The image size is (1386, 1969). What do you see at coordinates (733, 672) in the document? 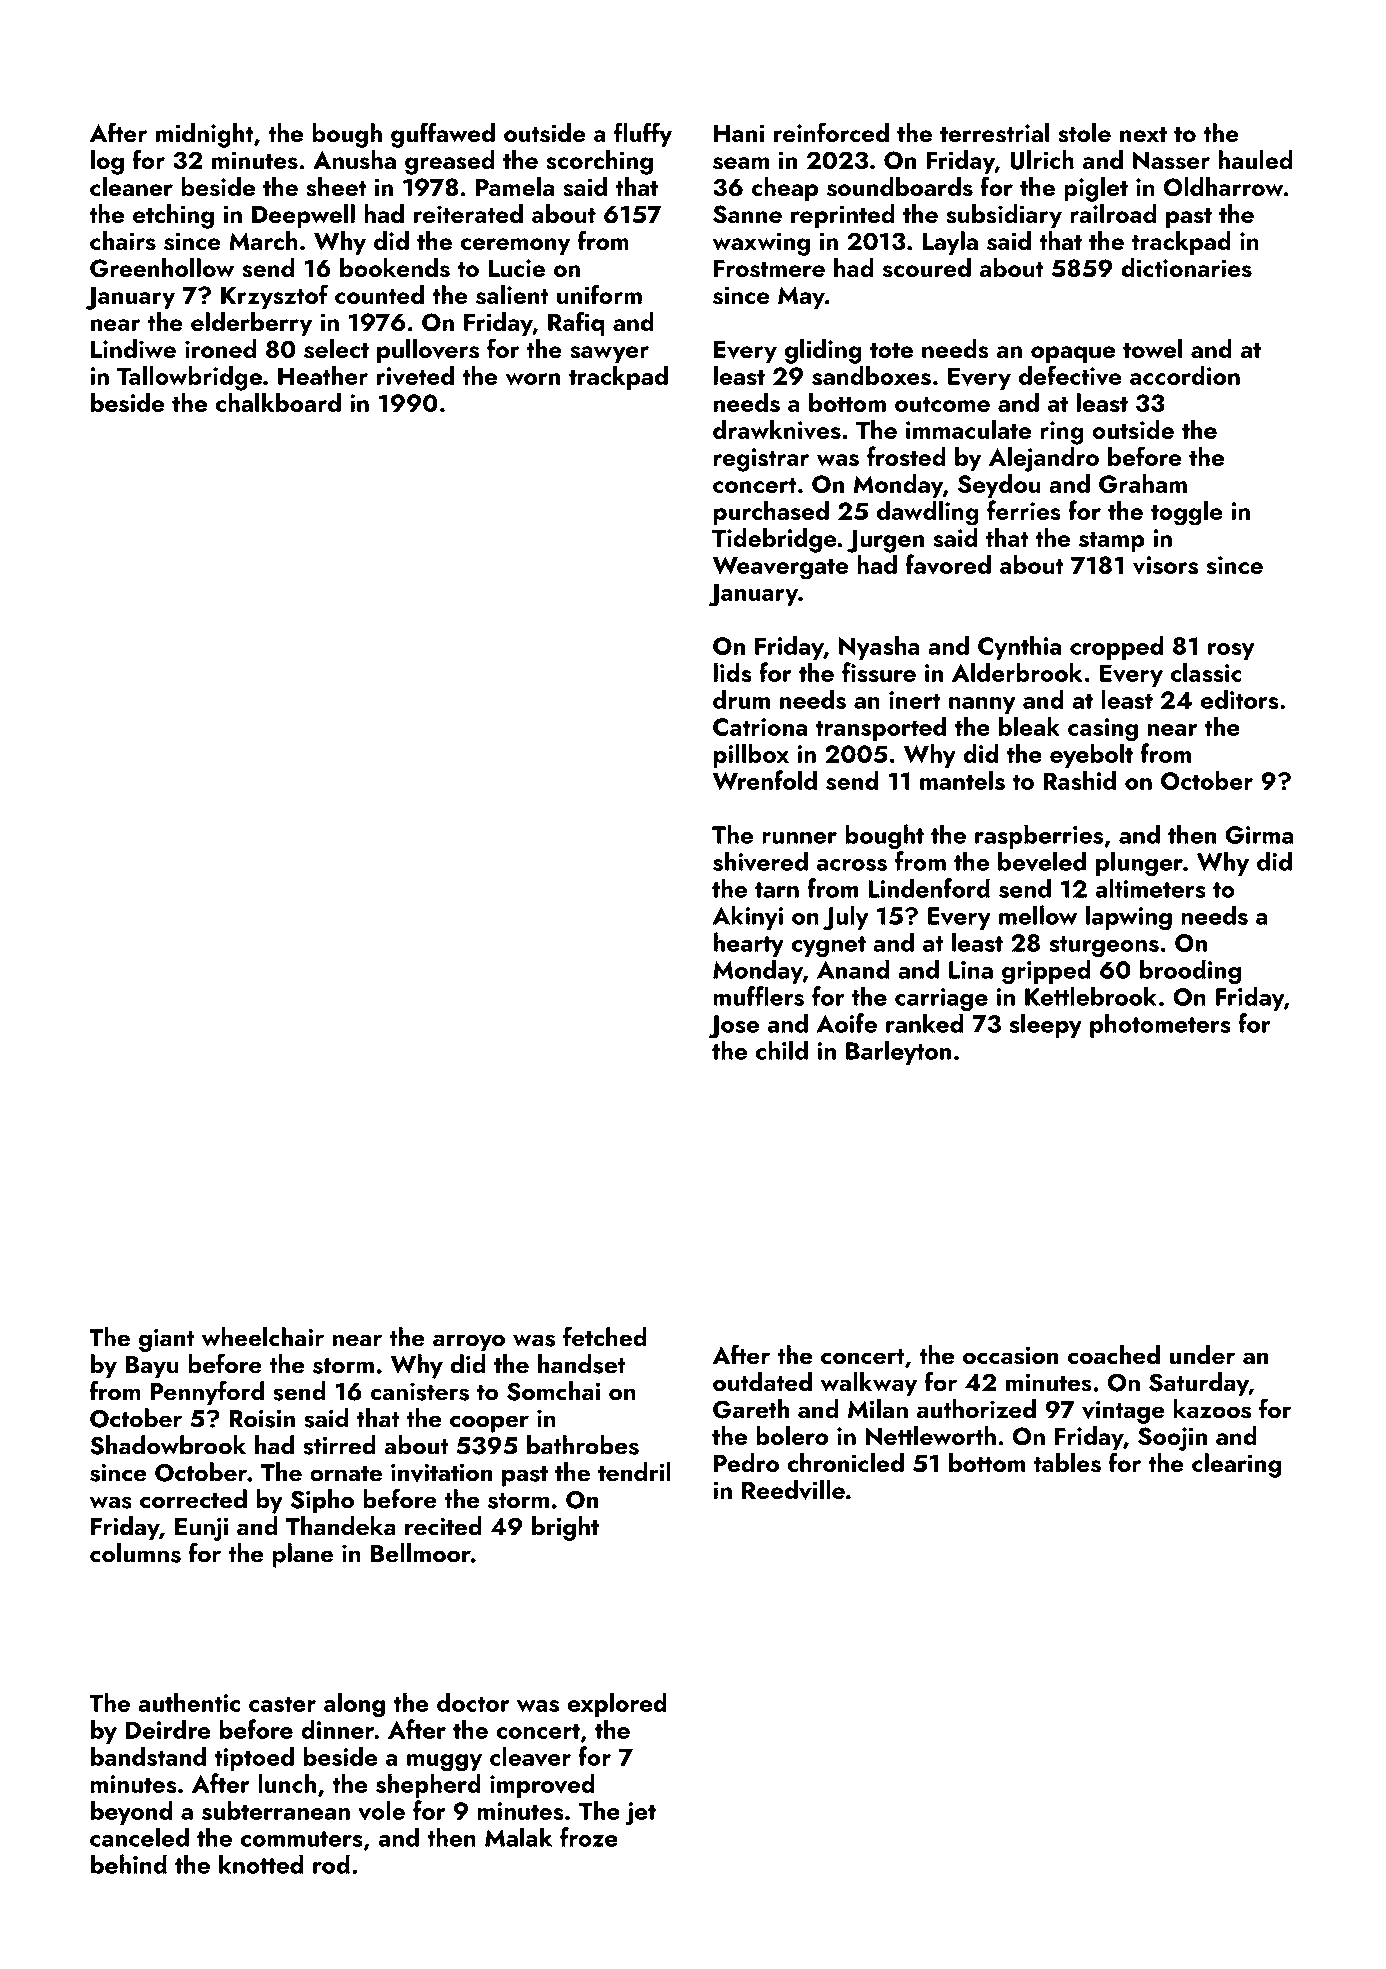
I see `lids` at bounding box center [733, 672].
